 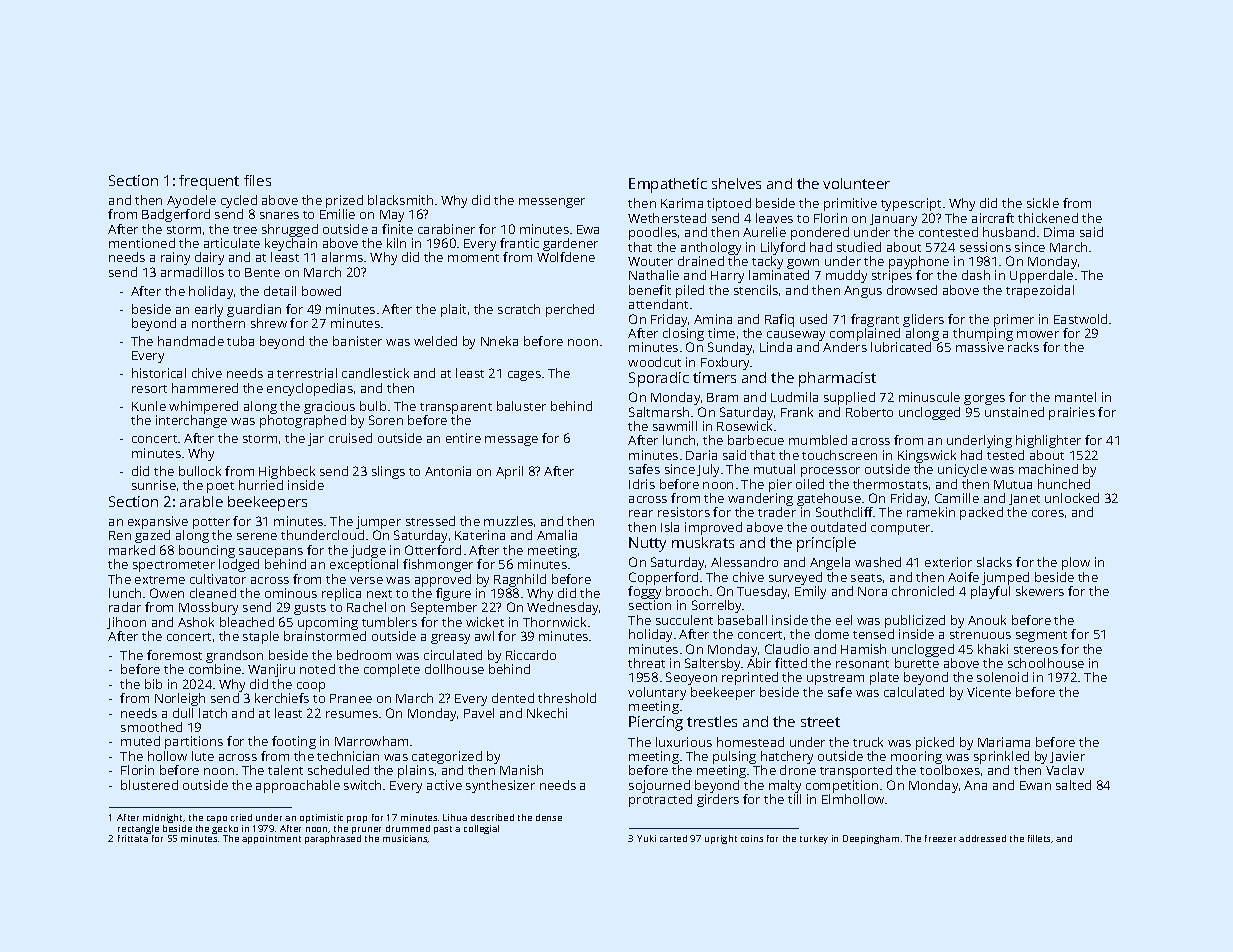 What do you see at coordinates (520, 580) in the image?
I see `Ragnhild` at bounding box center [520, 580].
